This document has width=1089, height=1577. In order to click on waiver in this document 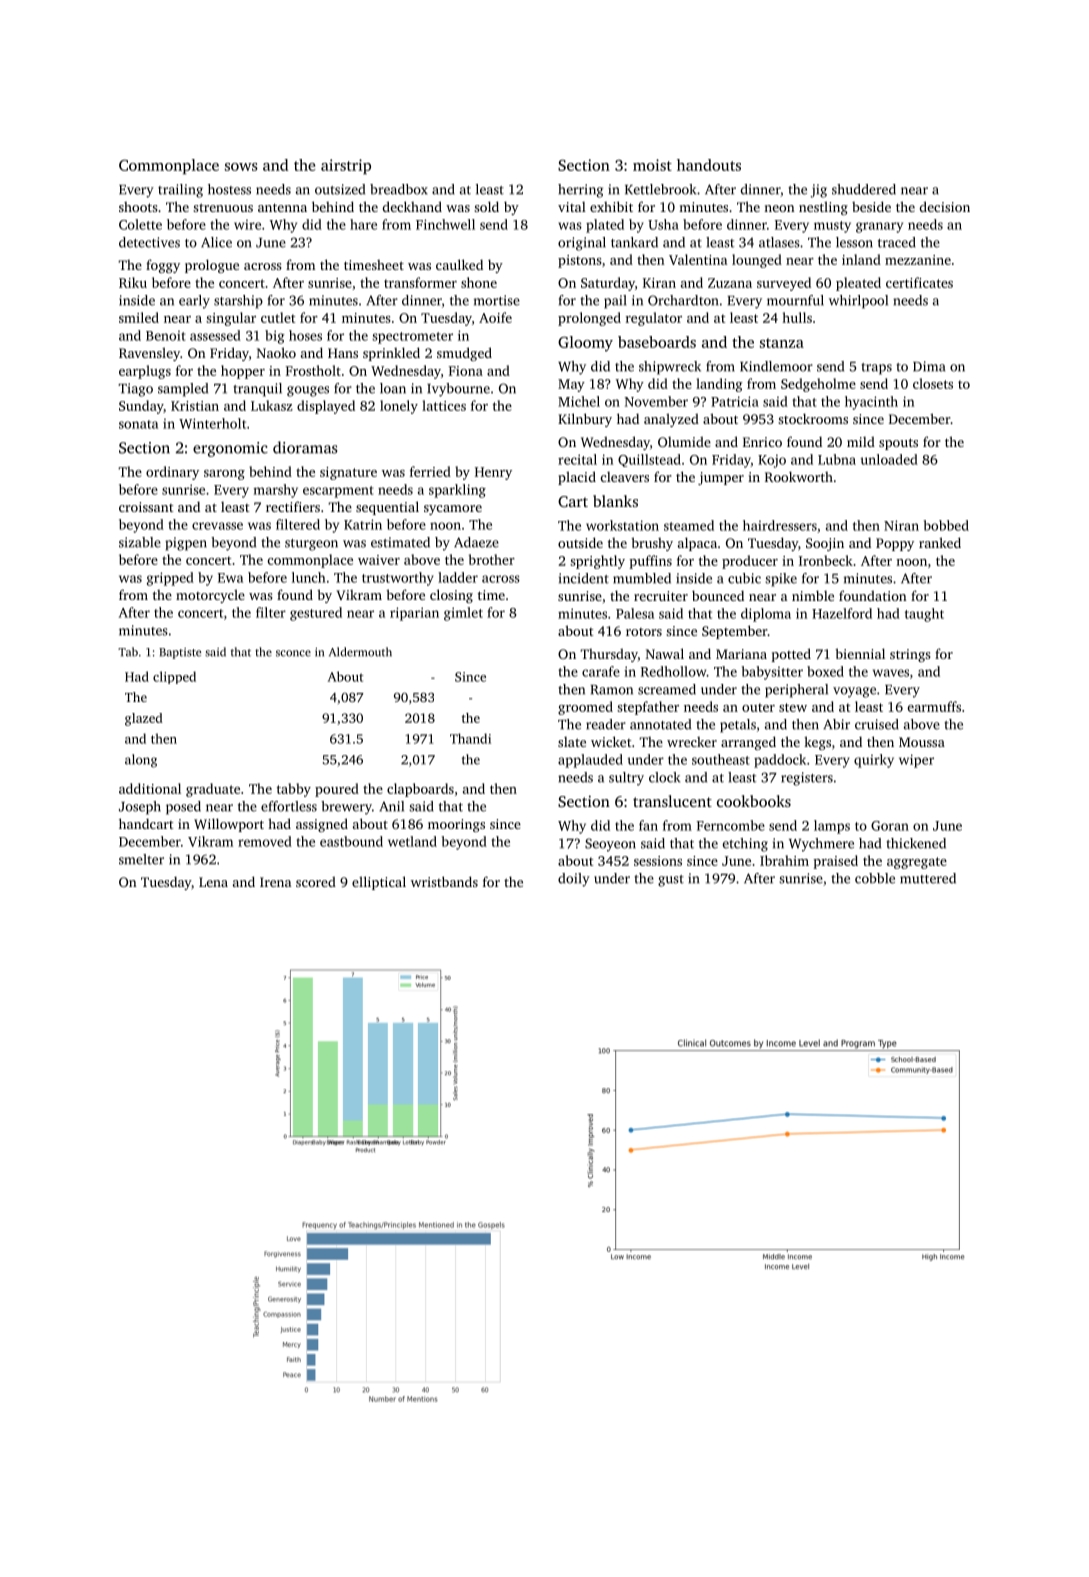, I will do `click(379, 560)`.
